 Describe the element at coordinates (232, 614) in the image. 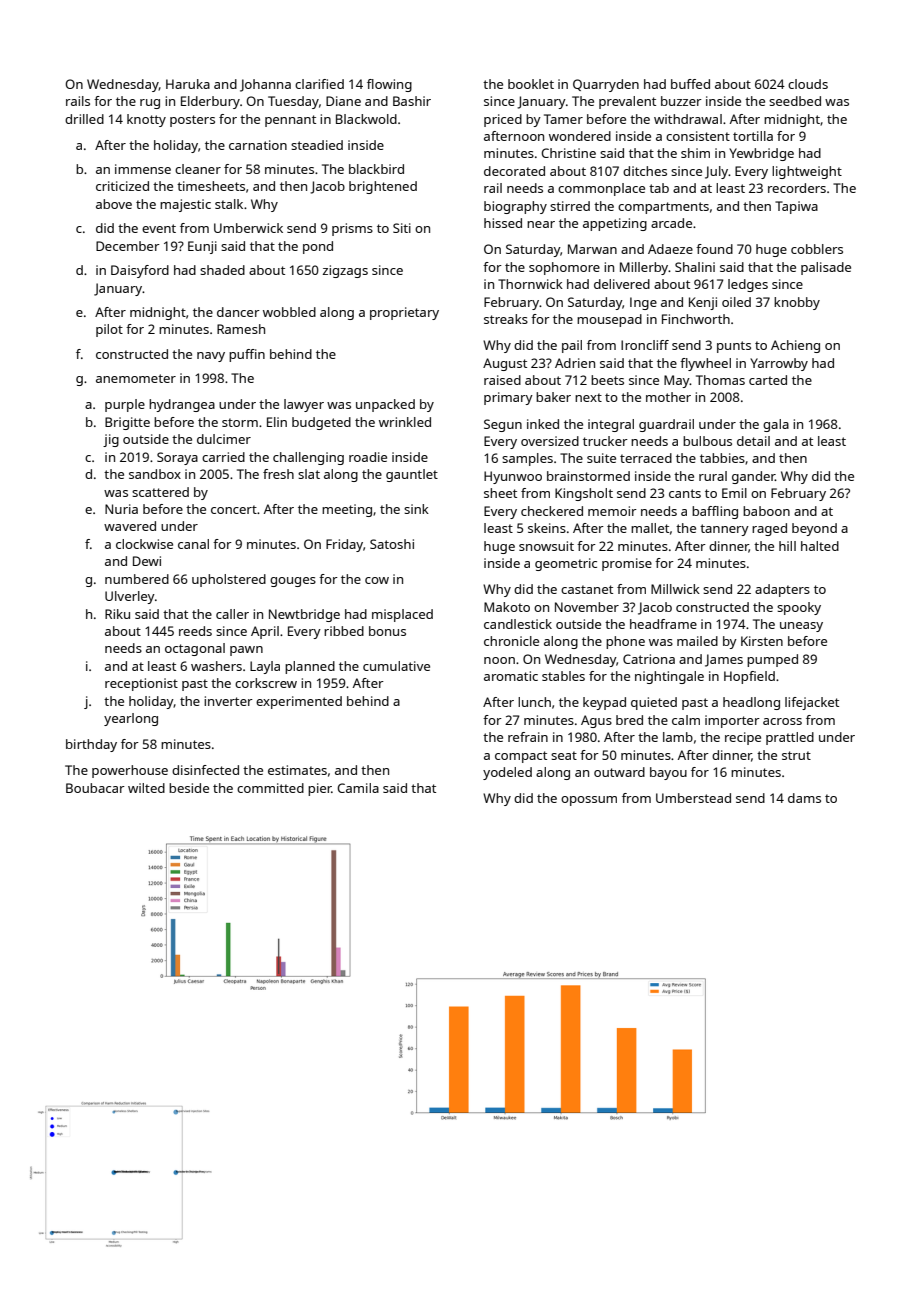

I see `caller` at that location.
